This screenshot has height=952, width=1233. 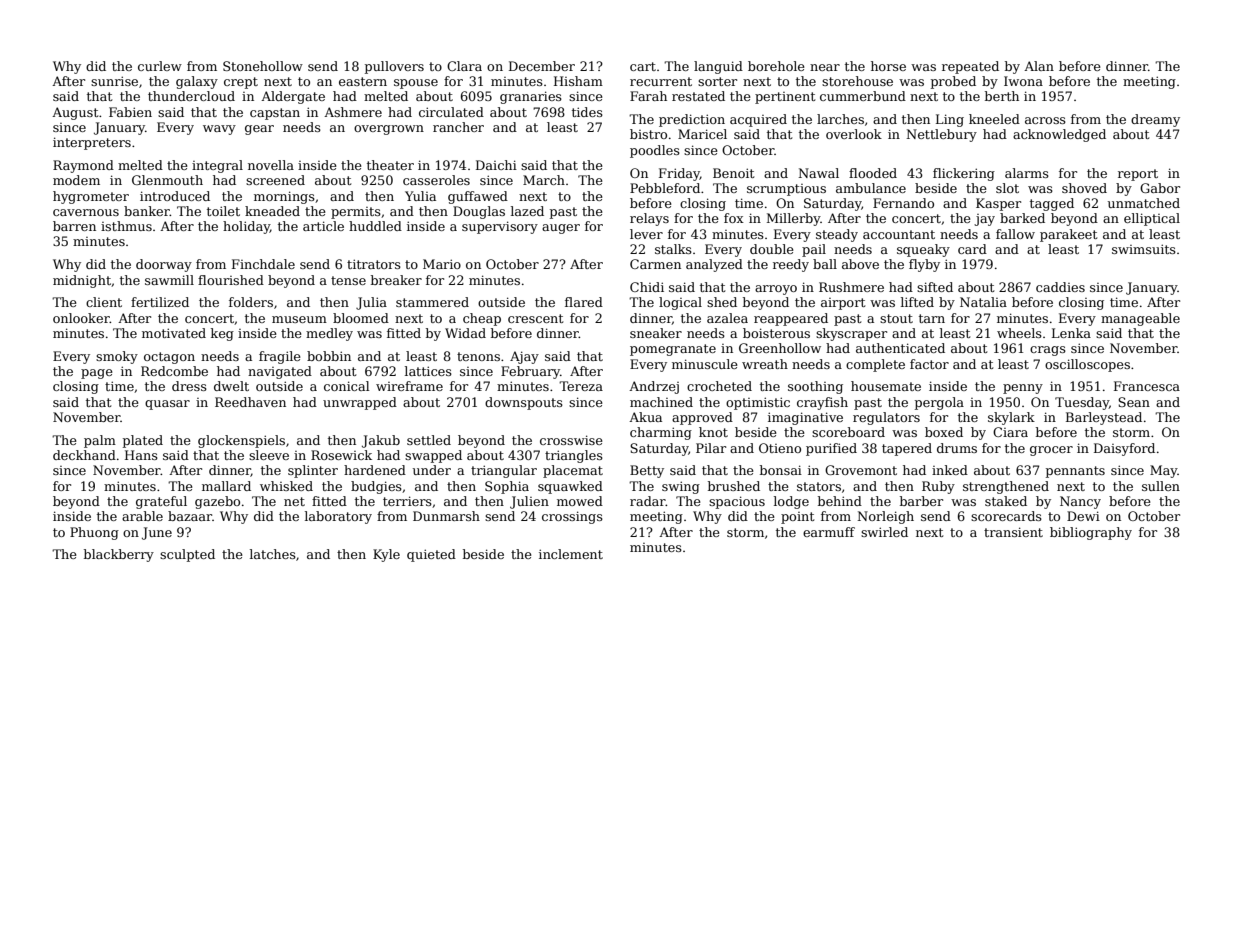 What do you see at coordinates (187, 555) in the screenshot?
I see `sculpted` at bounding box center [187, 555].
